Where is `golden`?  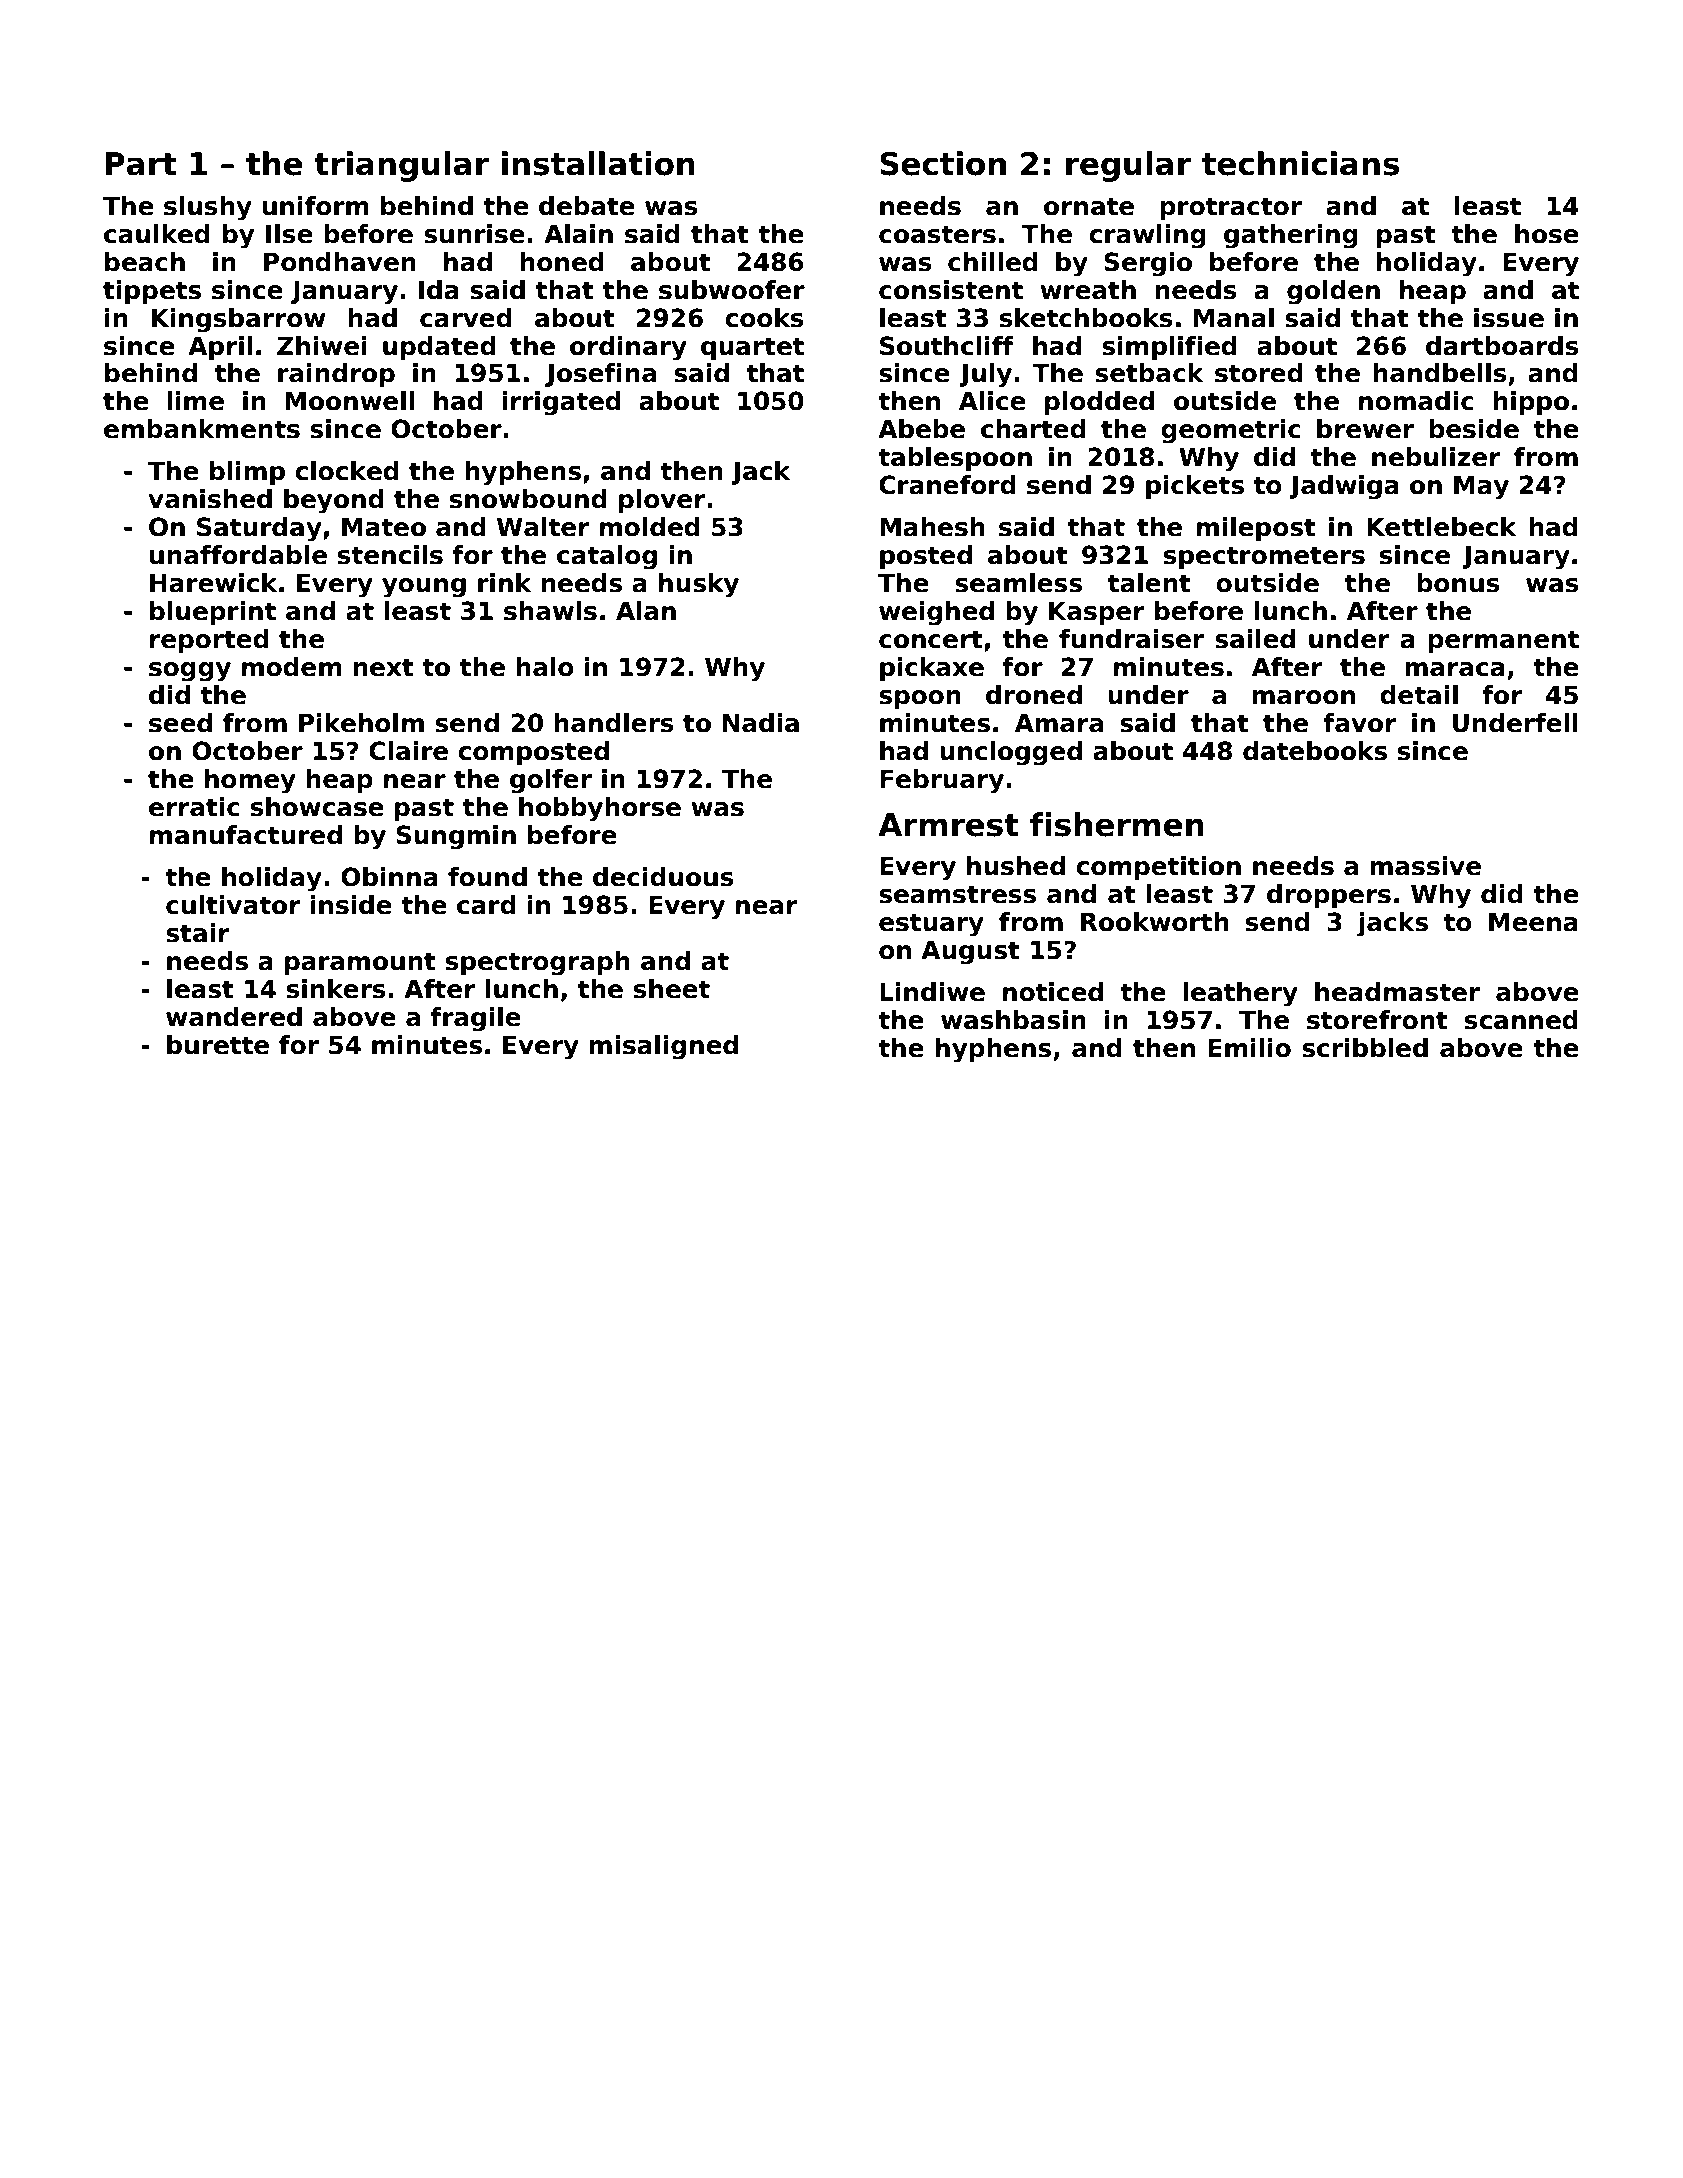 golden is located at coordinates (1333, 292).
